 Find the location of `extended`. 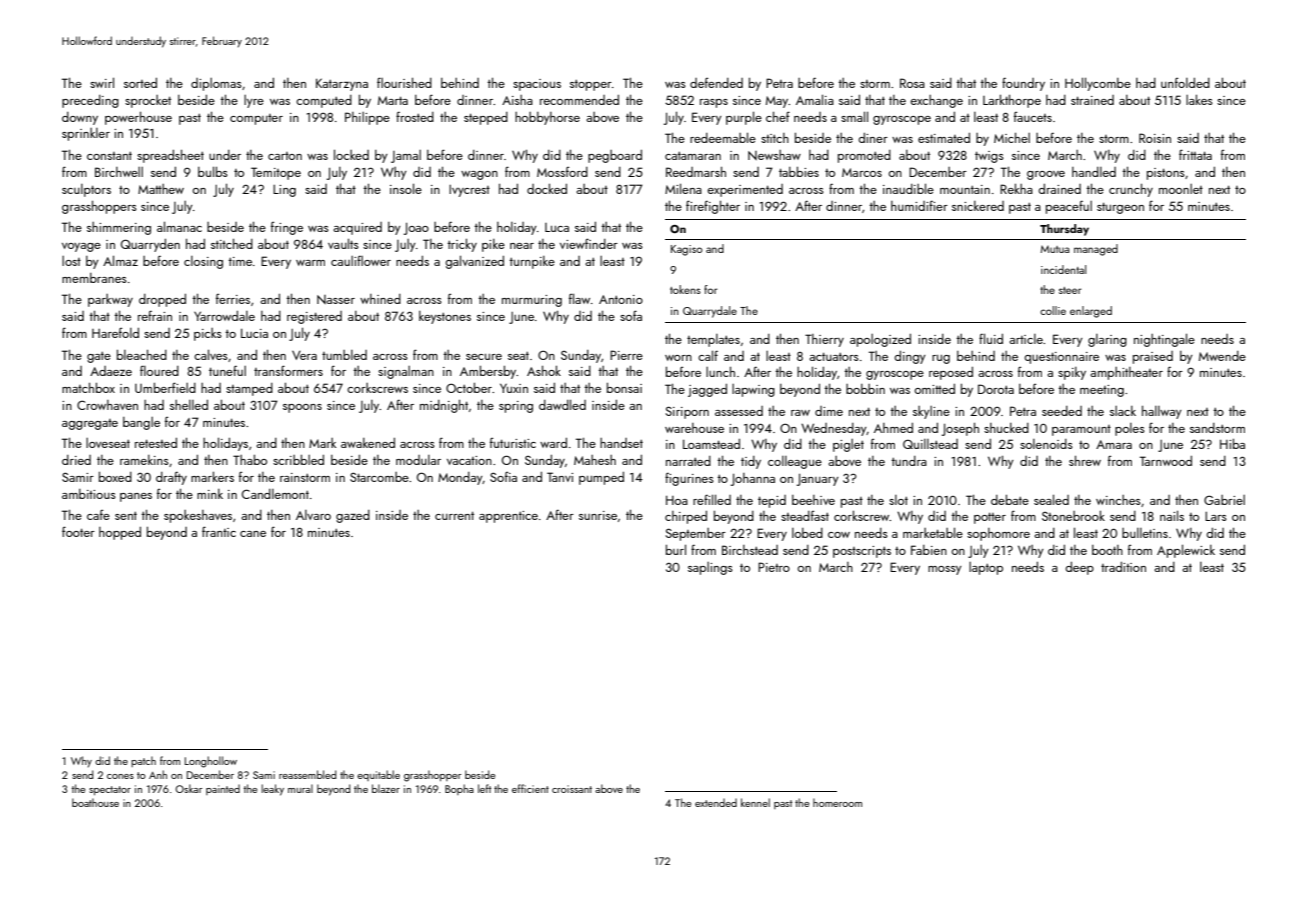

extended is located at coordinates (716, 802).
